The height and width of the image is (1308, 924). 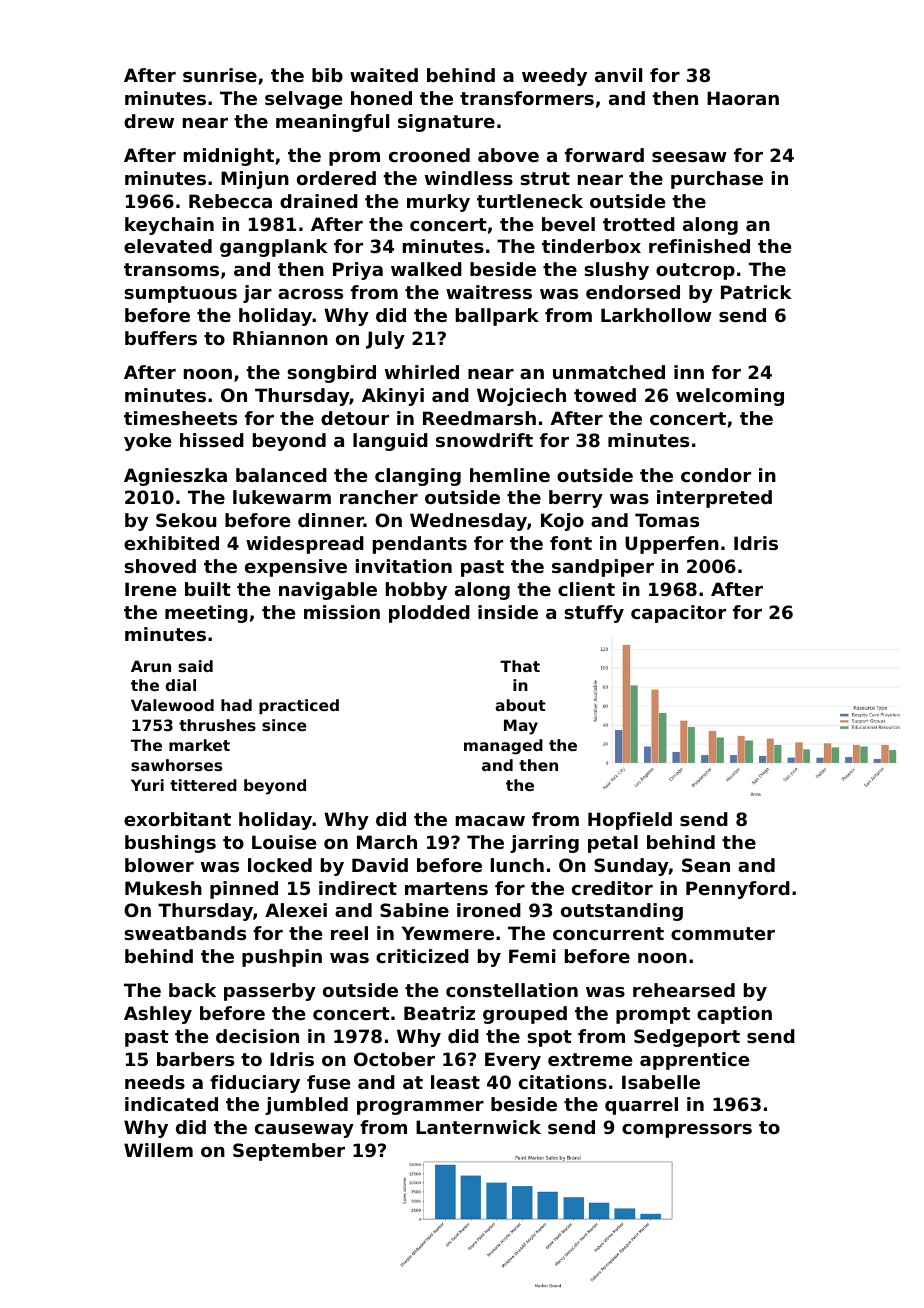 What do you see at coordinates (554, 77) in the image?
I see `weedy` at bounding box center [554, 77].
